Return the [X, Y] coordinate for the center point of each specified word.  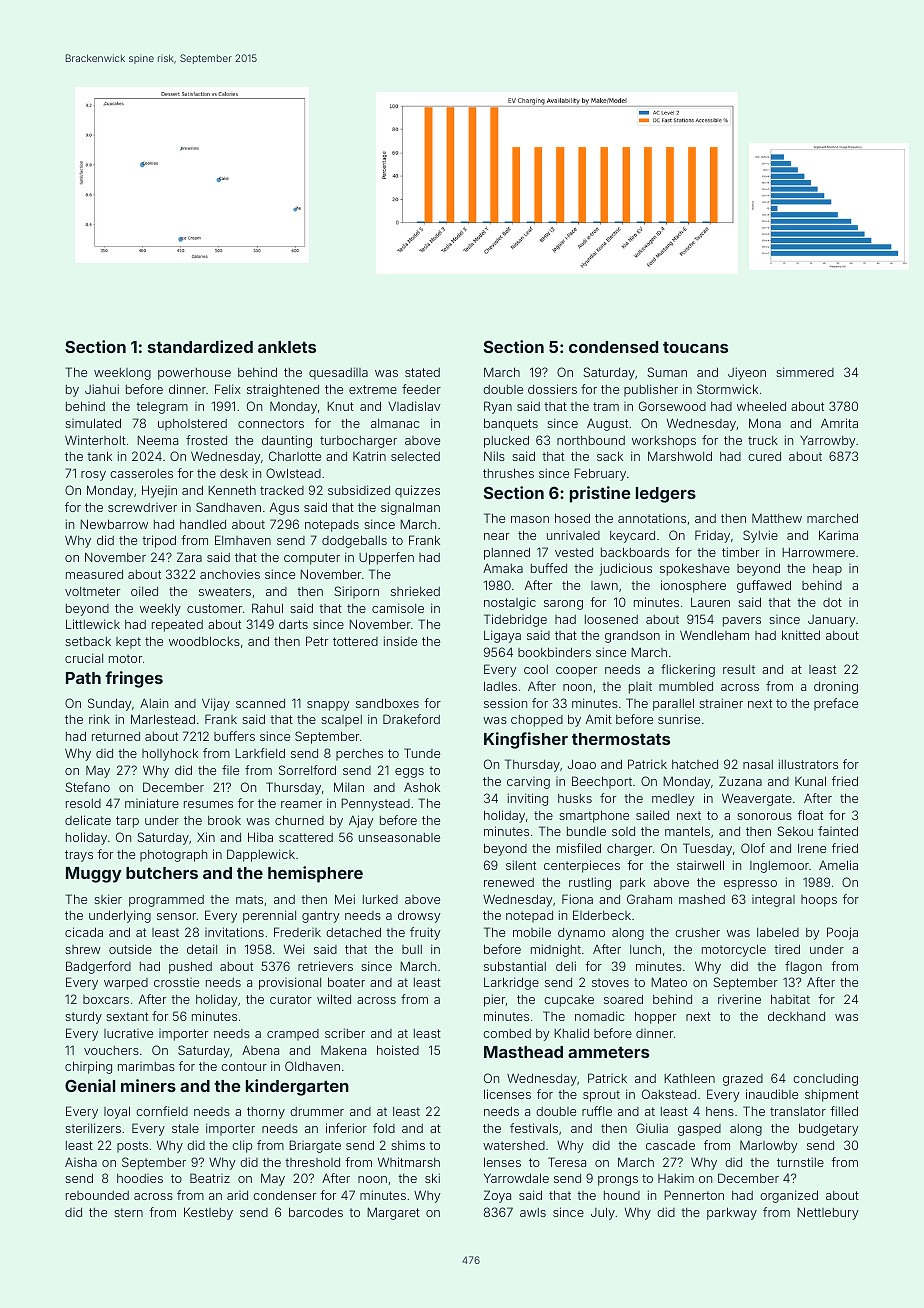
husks [575, 798]
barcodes [316, 1212]
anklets [287, 347]
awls [533, 1212]
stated [422, 372]
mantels [687, 831]
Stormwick [727, 389]
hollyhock [170, 754]
